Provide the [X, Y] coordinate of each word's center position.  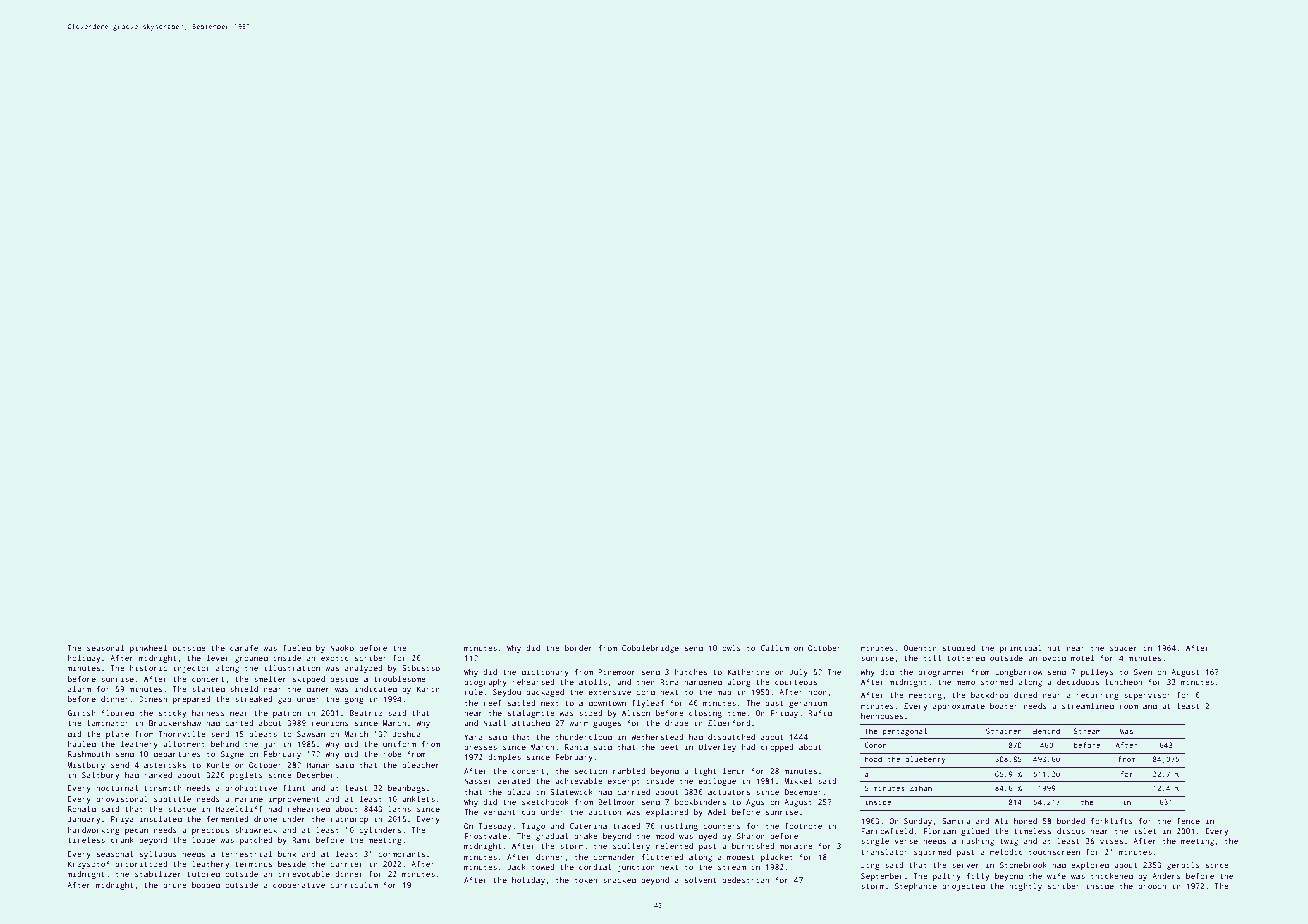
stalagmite [531, 714]
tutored [203, 874]
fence [1188, 821]
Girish [81, 713]
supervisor [1147, 696]
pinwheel [148, 649]
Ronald [82, 809]
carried [633, 792]
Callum [775, 648]
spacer [1123, 649]
